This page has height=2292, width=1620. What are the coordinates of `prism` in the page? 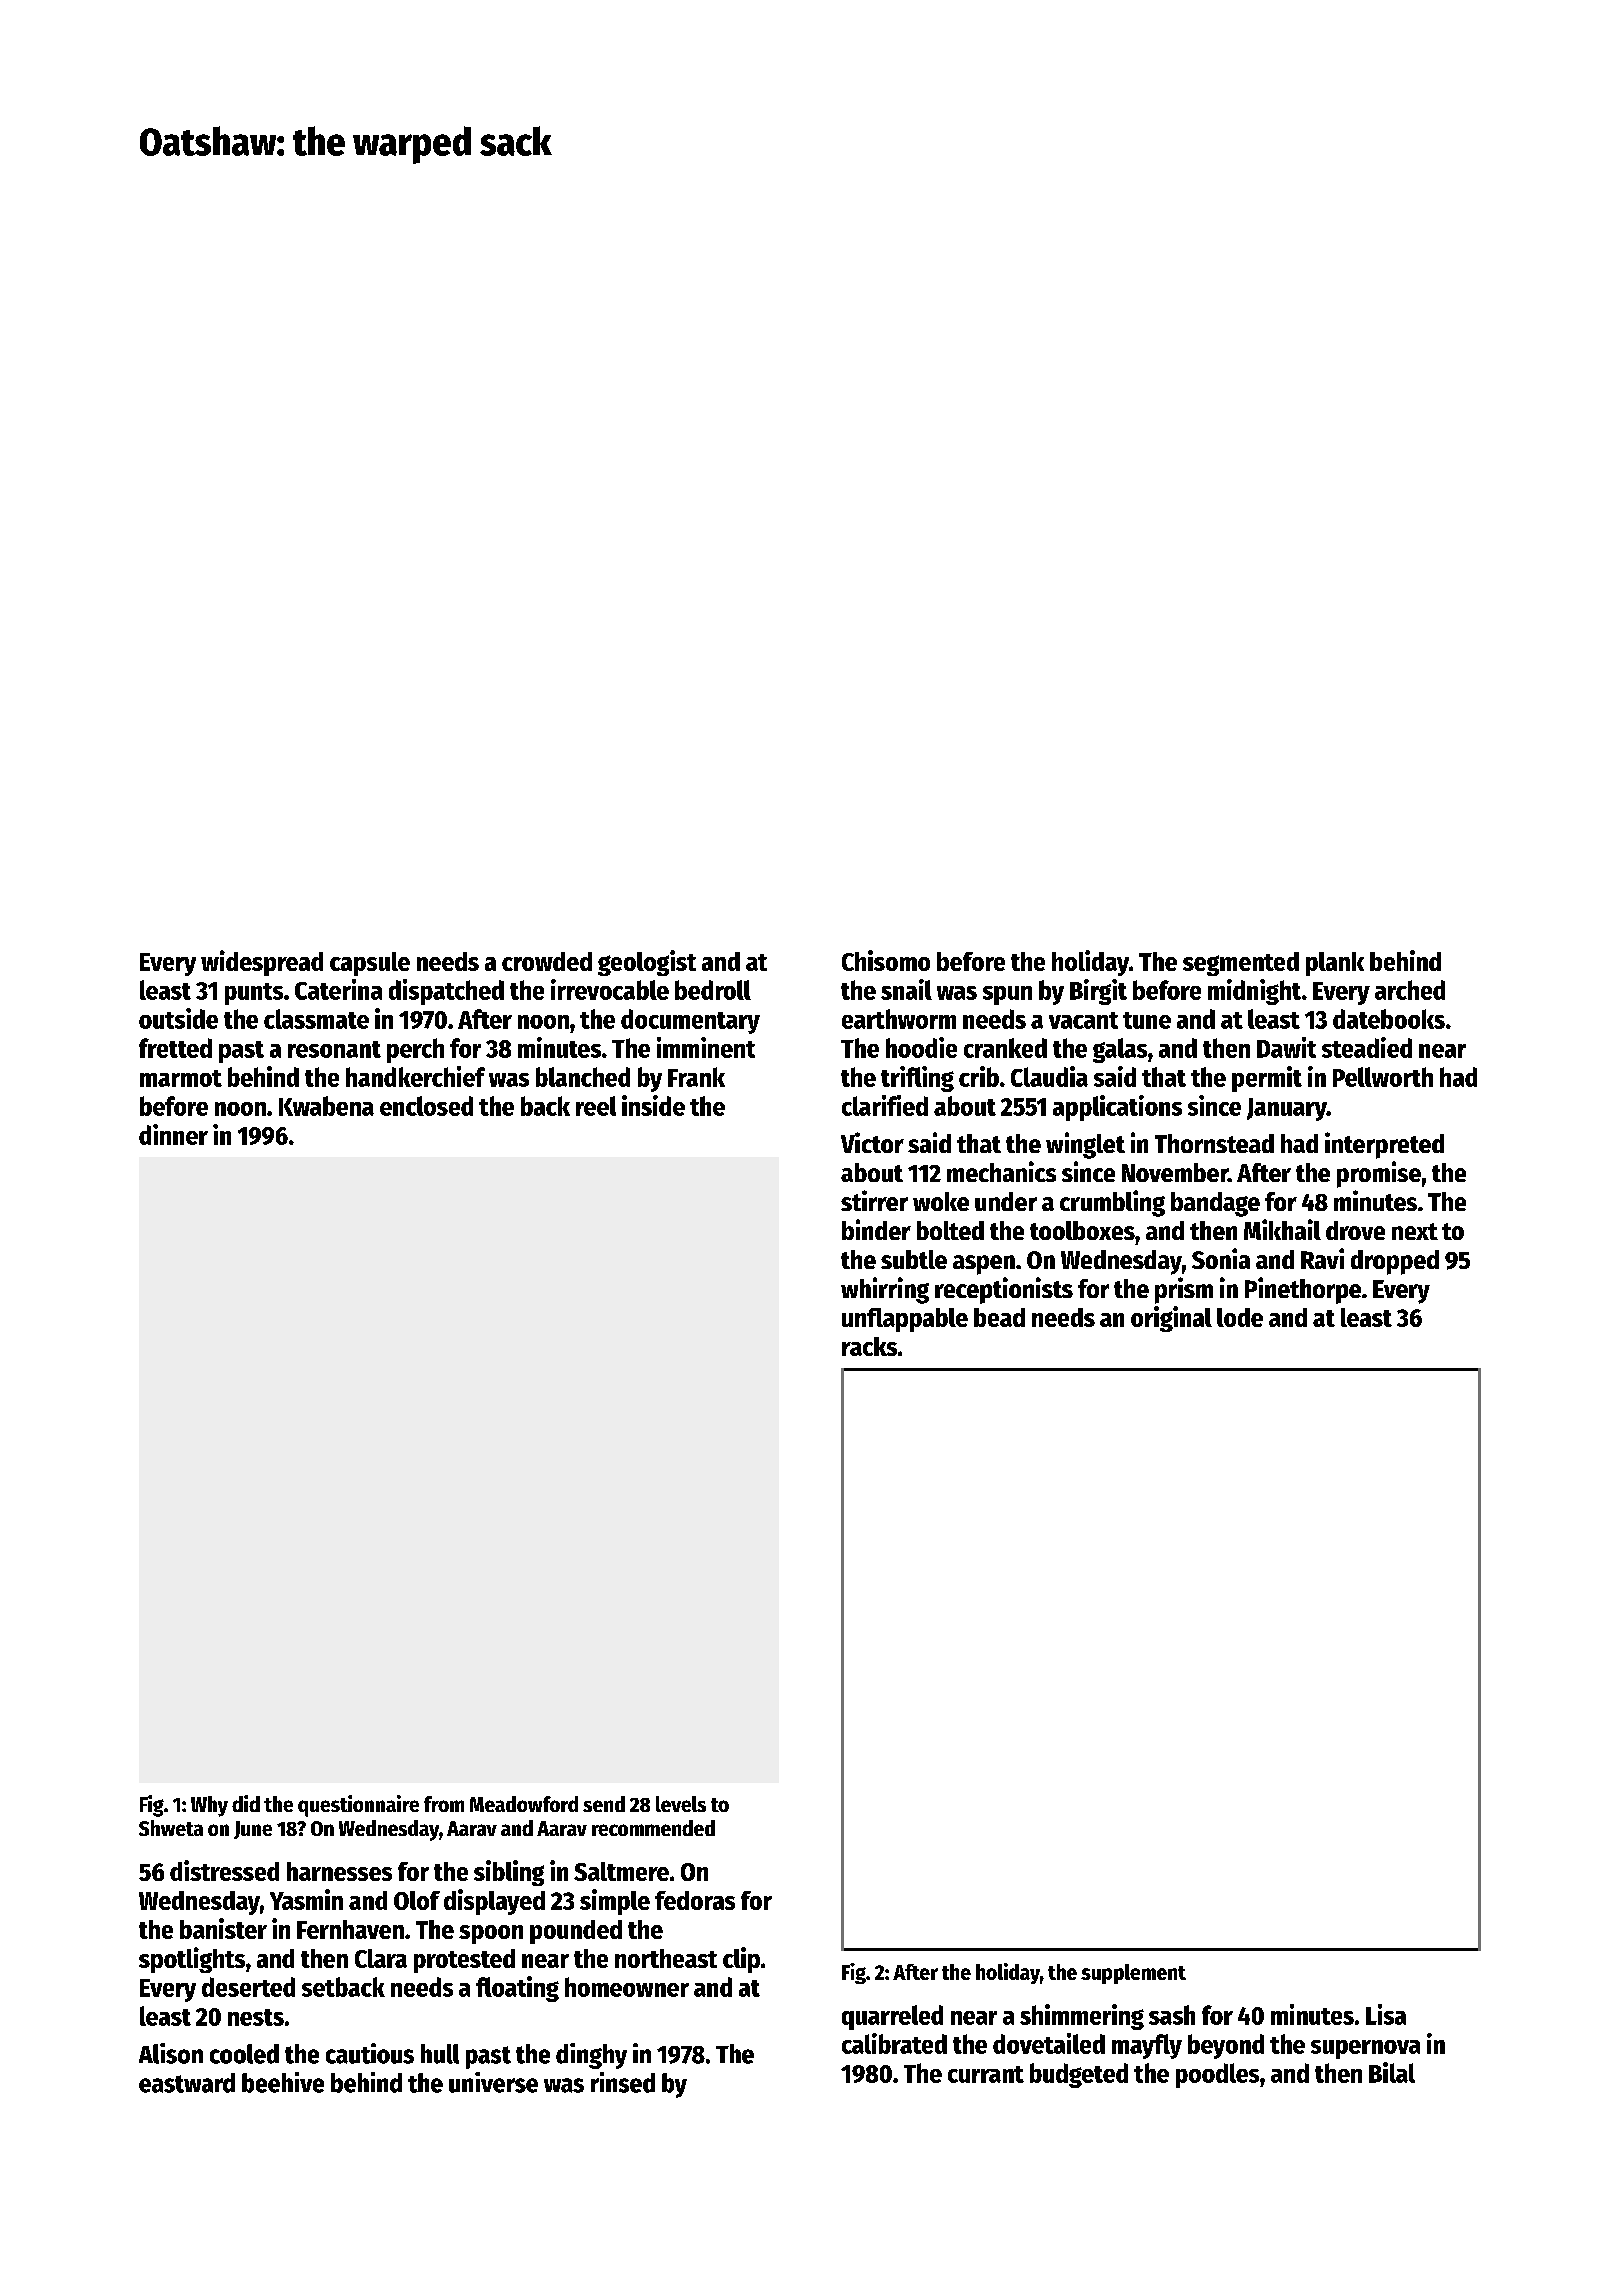 It's located at (1184, 1290).
